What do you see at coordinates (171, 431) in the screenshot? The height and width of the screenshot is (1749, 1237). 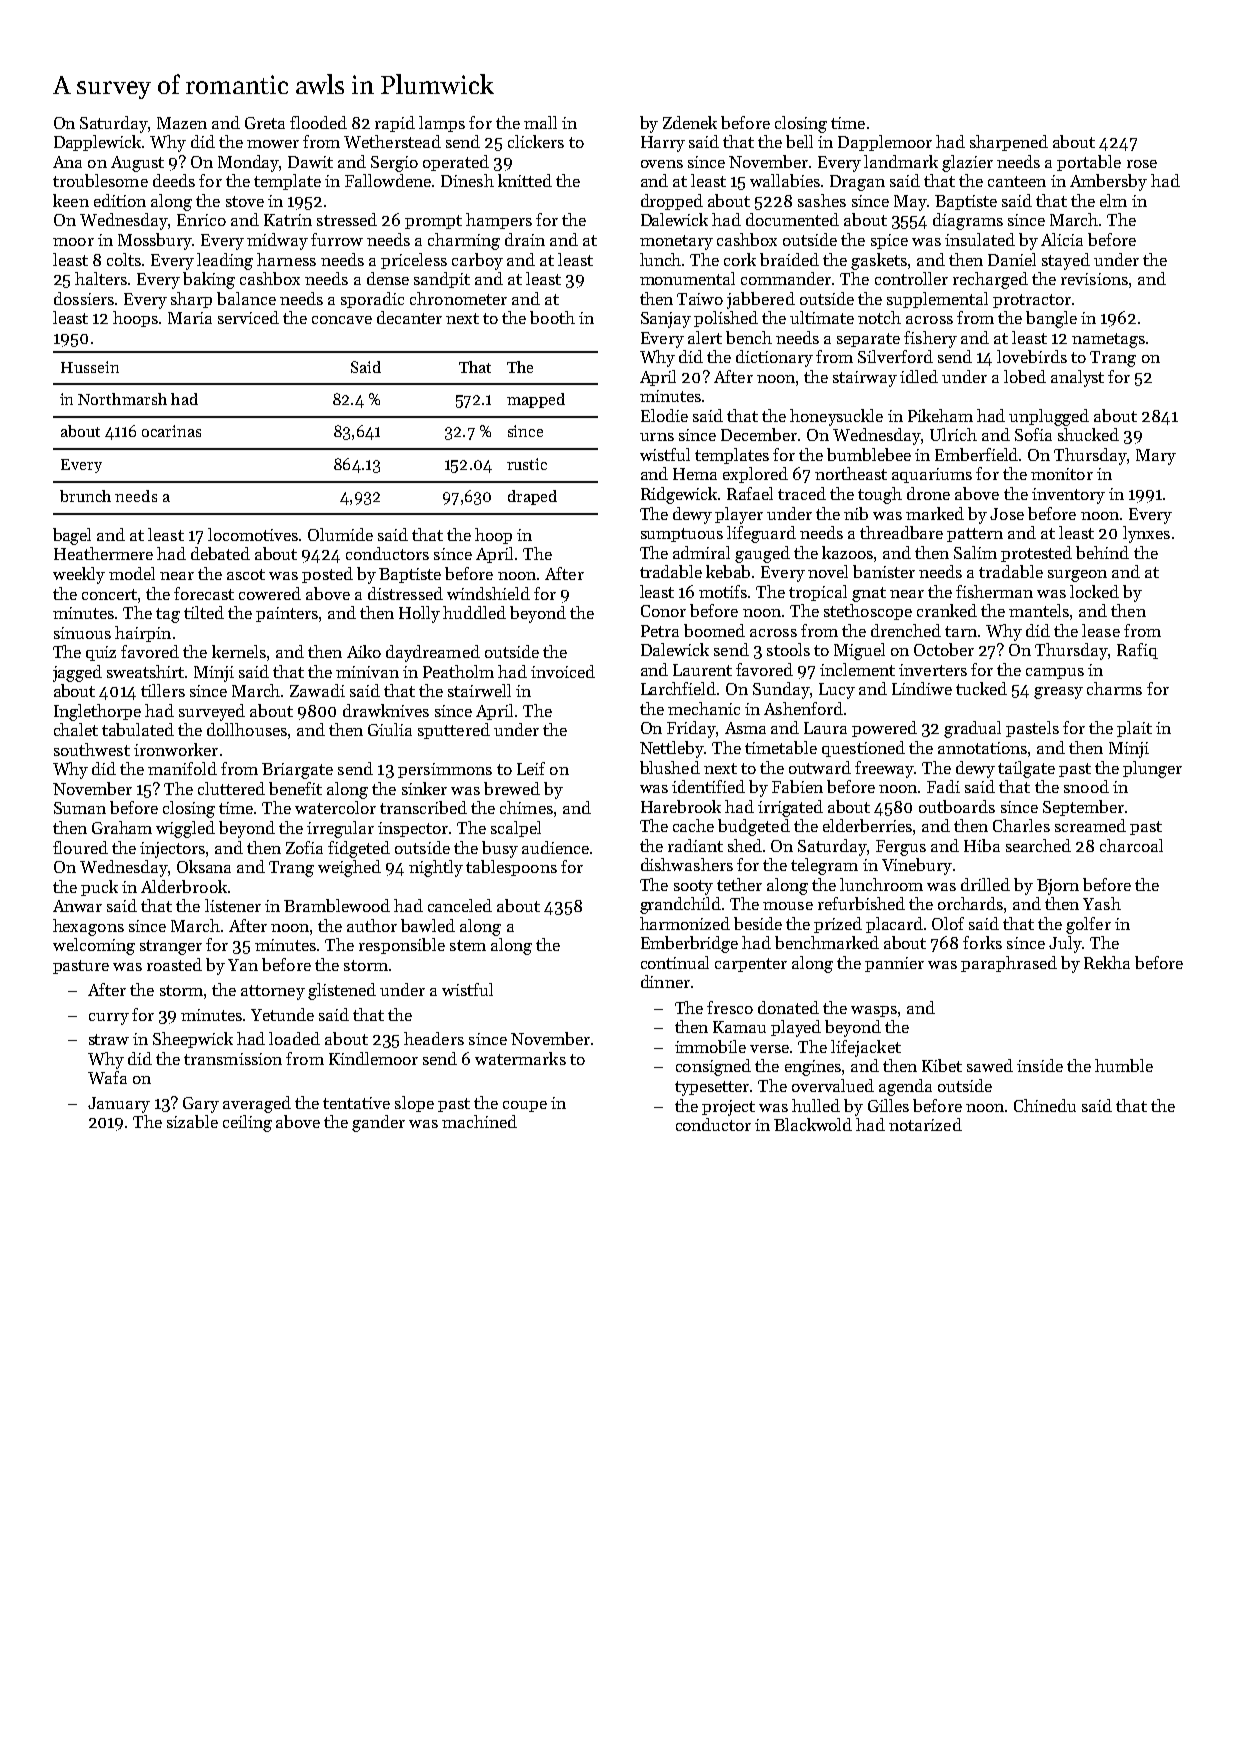 I see `ocarinas` at bounding box center [171, 431].
